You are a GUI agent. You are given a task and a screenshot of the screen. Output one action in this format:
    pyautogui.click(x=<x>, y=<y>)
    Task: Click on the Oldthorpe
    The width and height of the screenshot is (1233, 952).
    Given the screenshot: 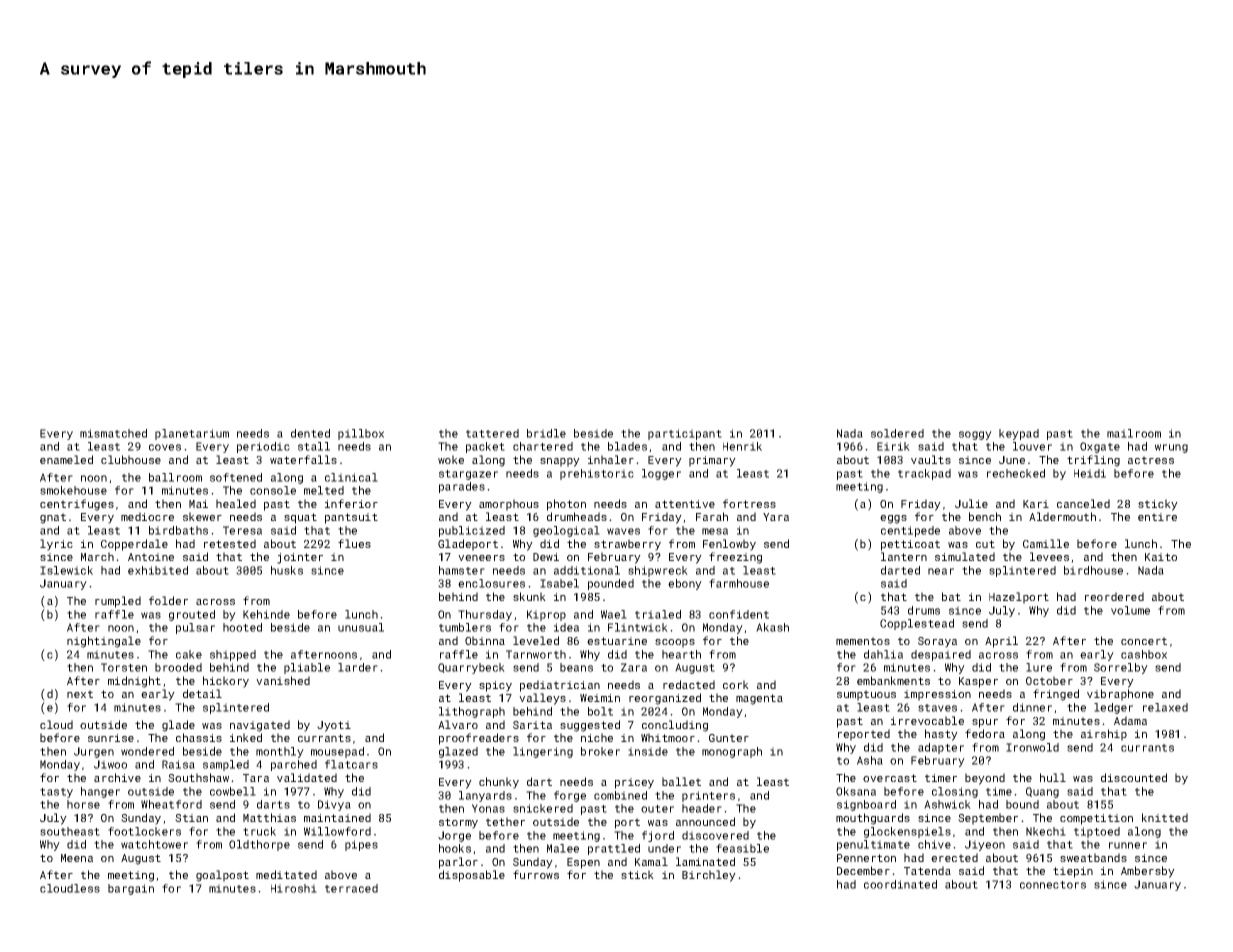 What is the action you would take?
    pyautogui.click(x=259, y=845)
